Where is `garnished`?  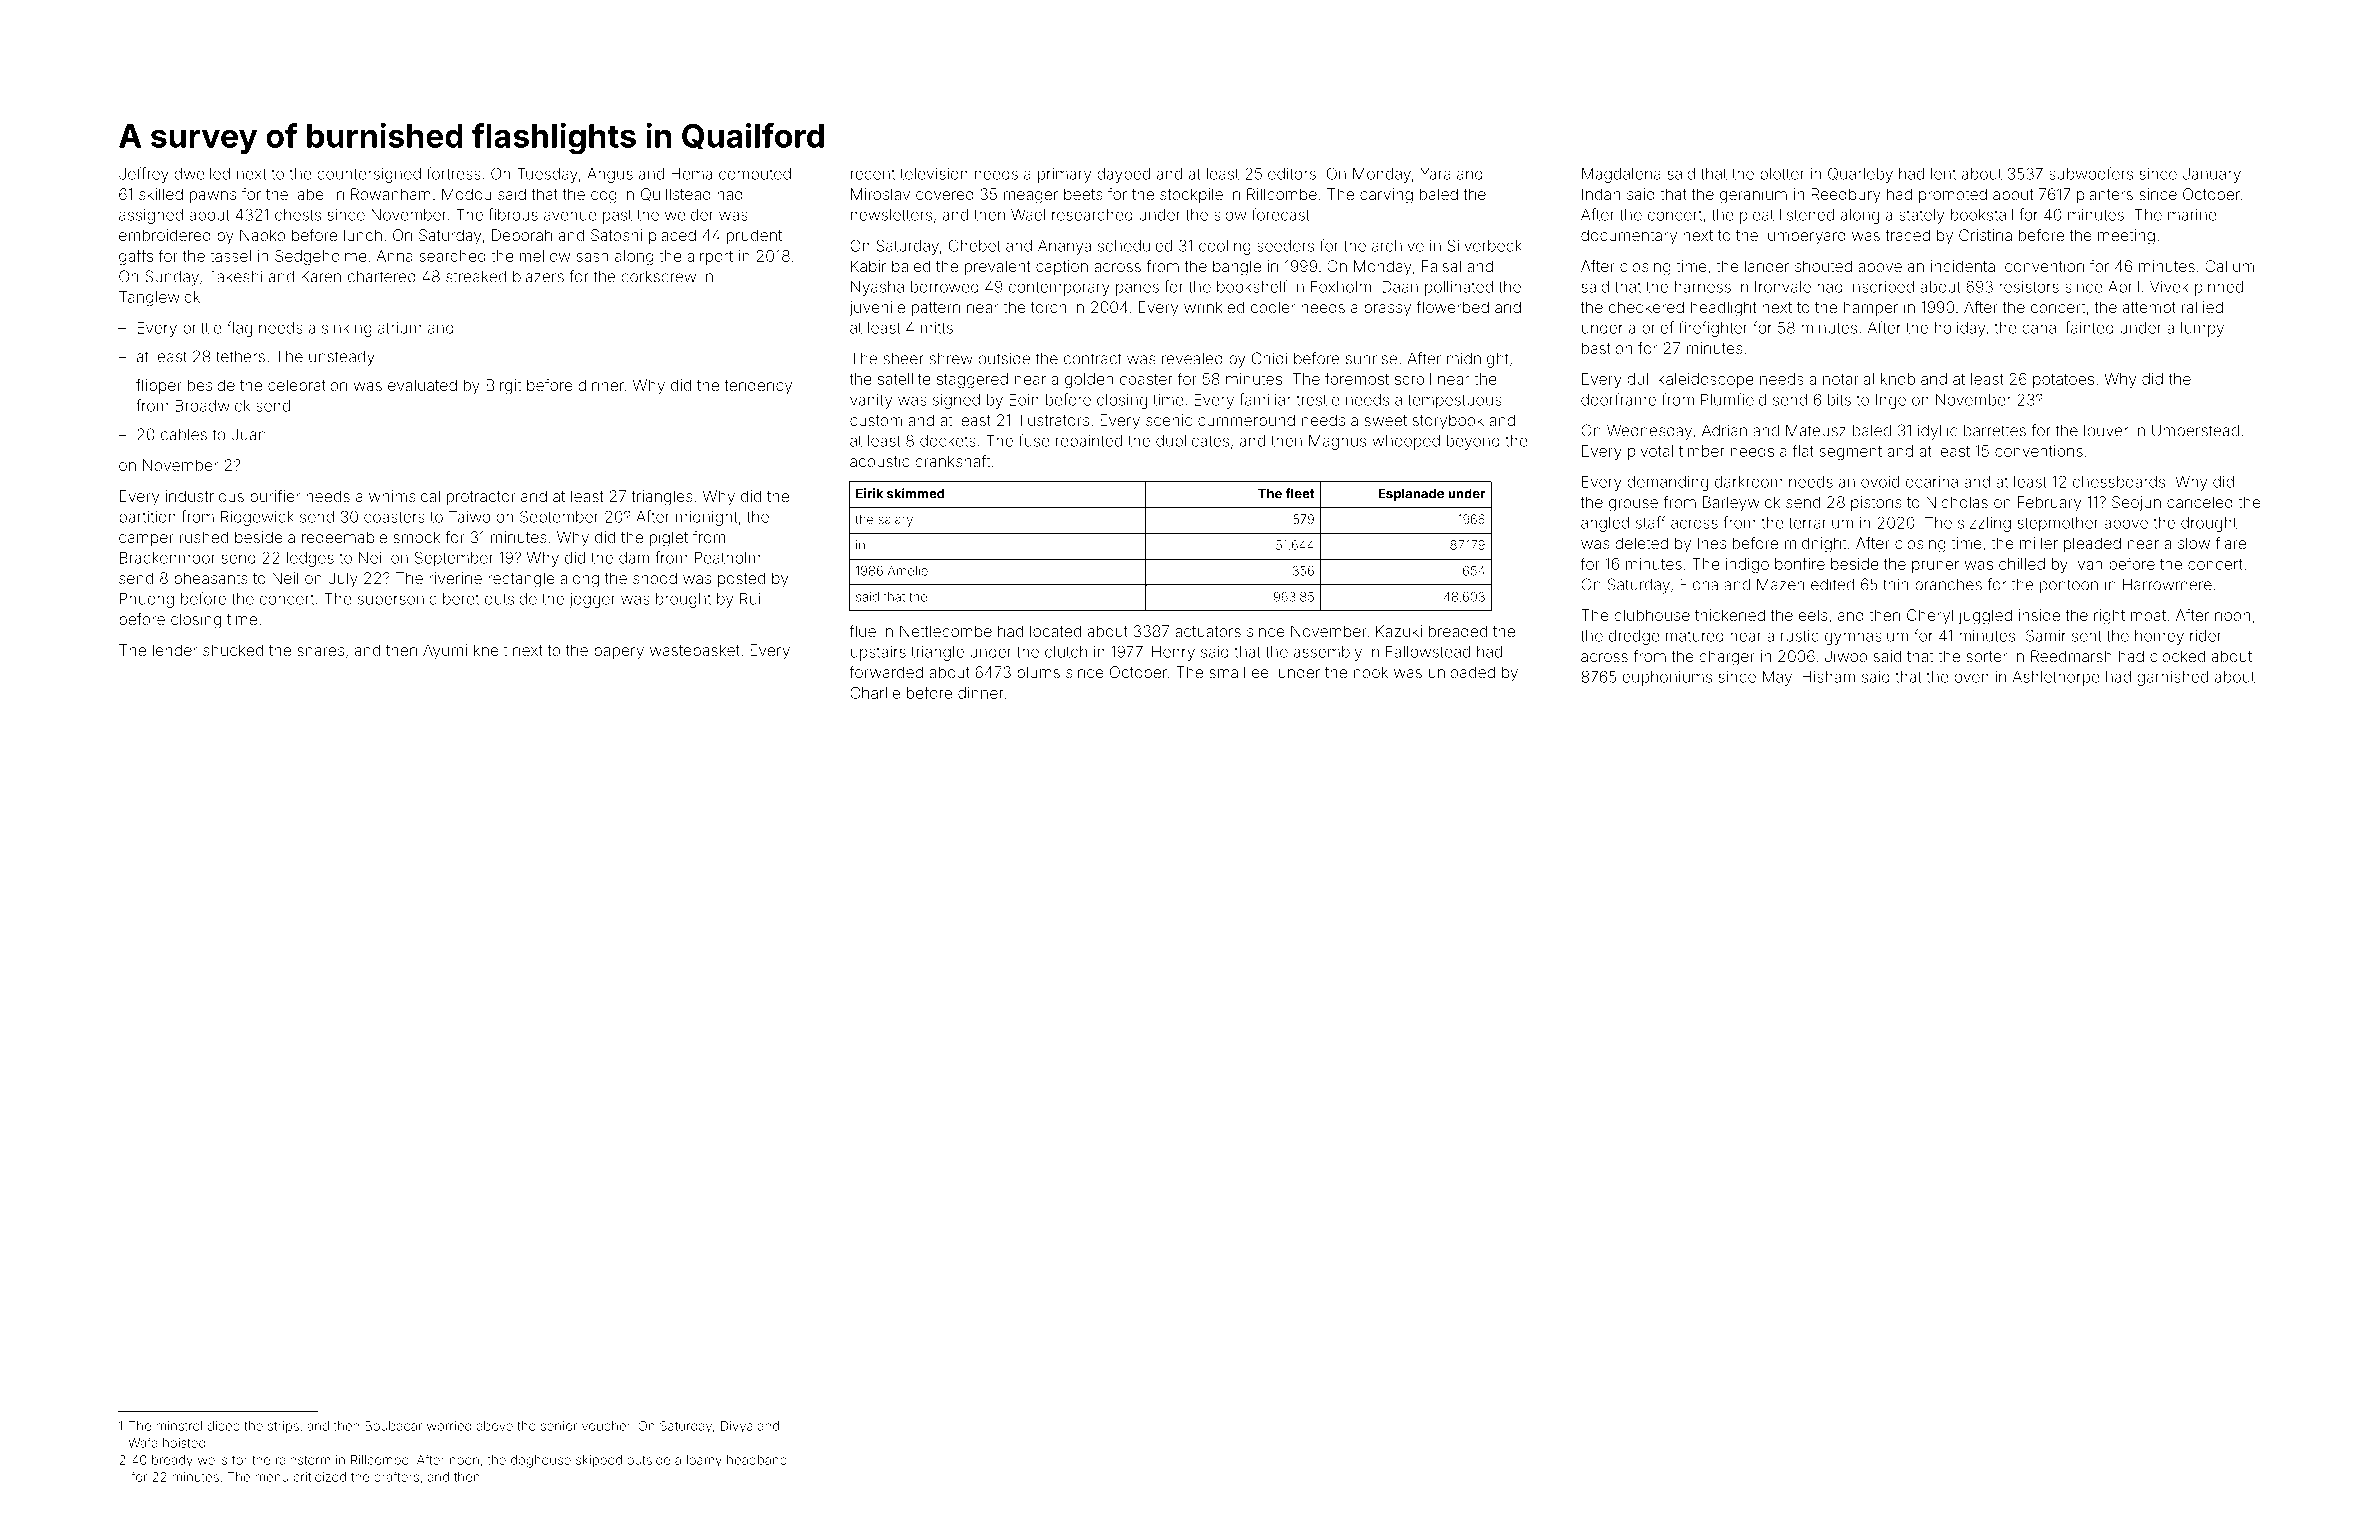
garnished is located at coordinates (2172, 678).
